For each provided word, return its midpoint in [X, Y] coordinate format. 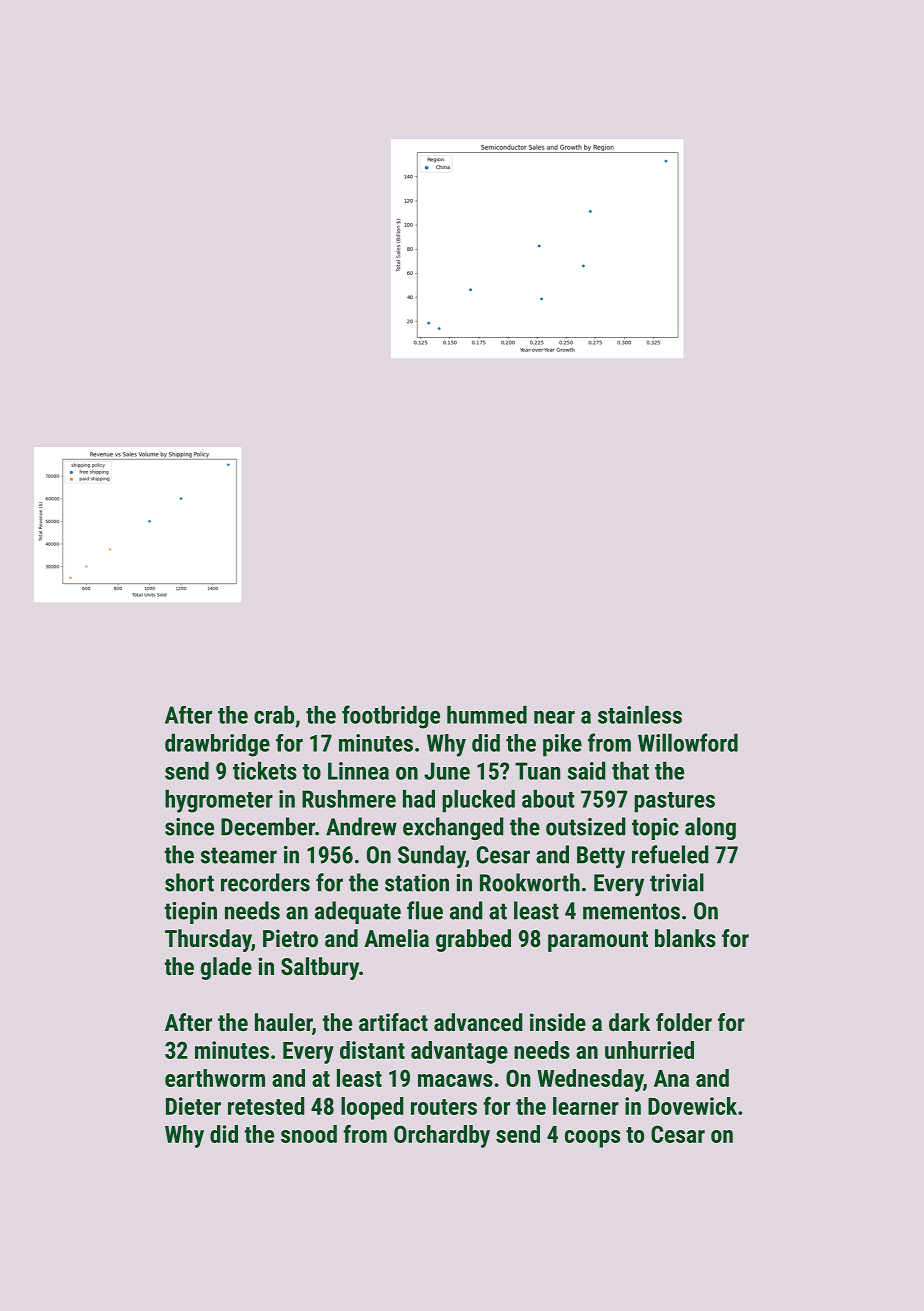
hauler [283, 1022]
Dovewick [692, 1106]
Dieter [193, 1106]
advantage [459, 1052]
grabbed [473, 940]
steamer [239, 855]
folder [684, 1022]
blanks [685, 938]
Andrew [361, 826]
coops [592, 1139]
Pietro [290, 938]
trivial [677, 882]
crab [274, 714]
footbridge [391, 717]
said [587, 770]
